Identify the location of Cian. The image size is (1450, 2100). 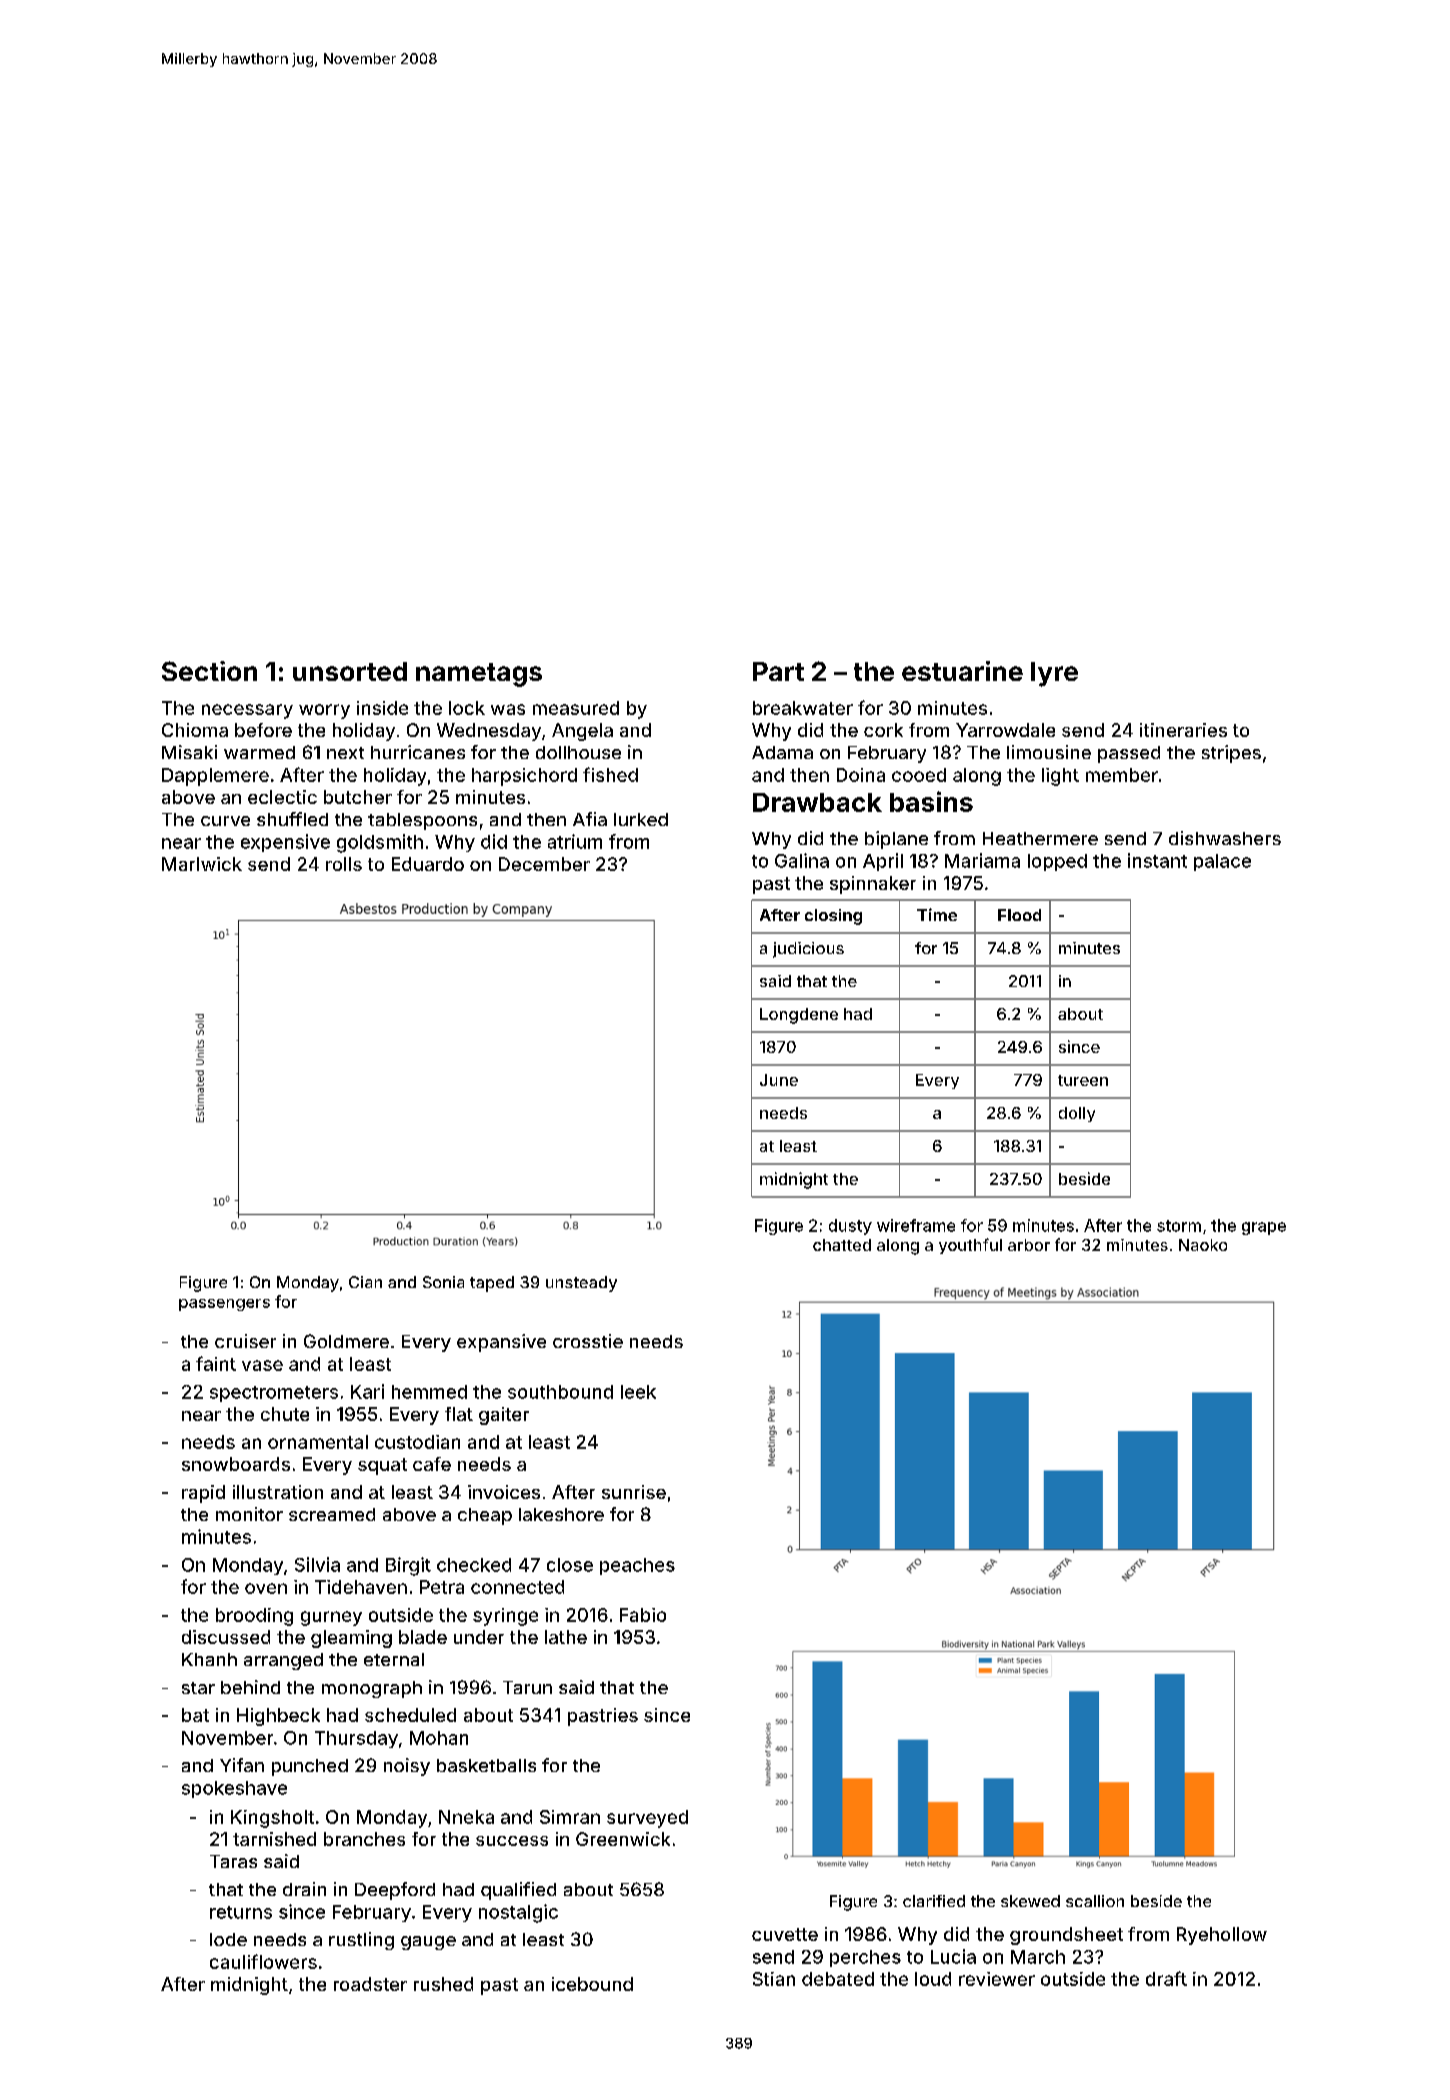
(365, 1282).
